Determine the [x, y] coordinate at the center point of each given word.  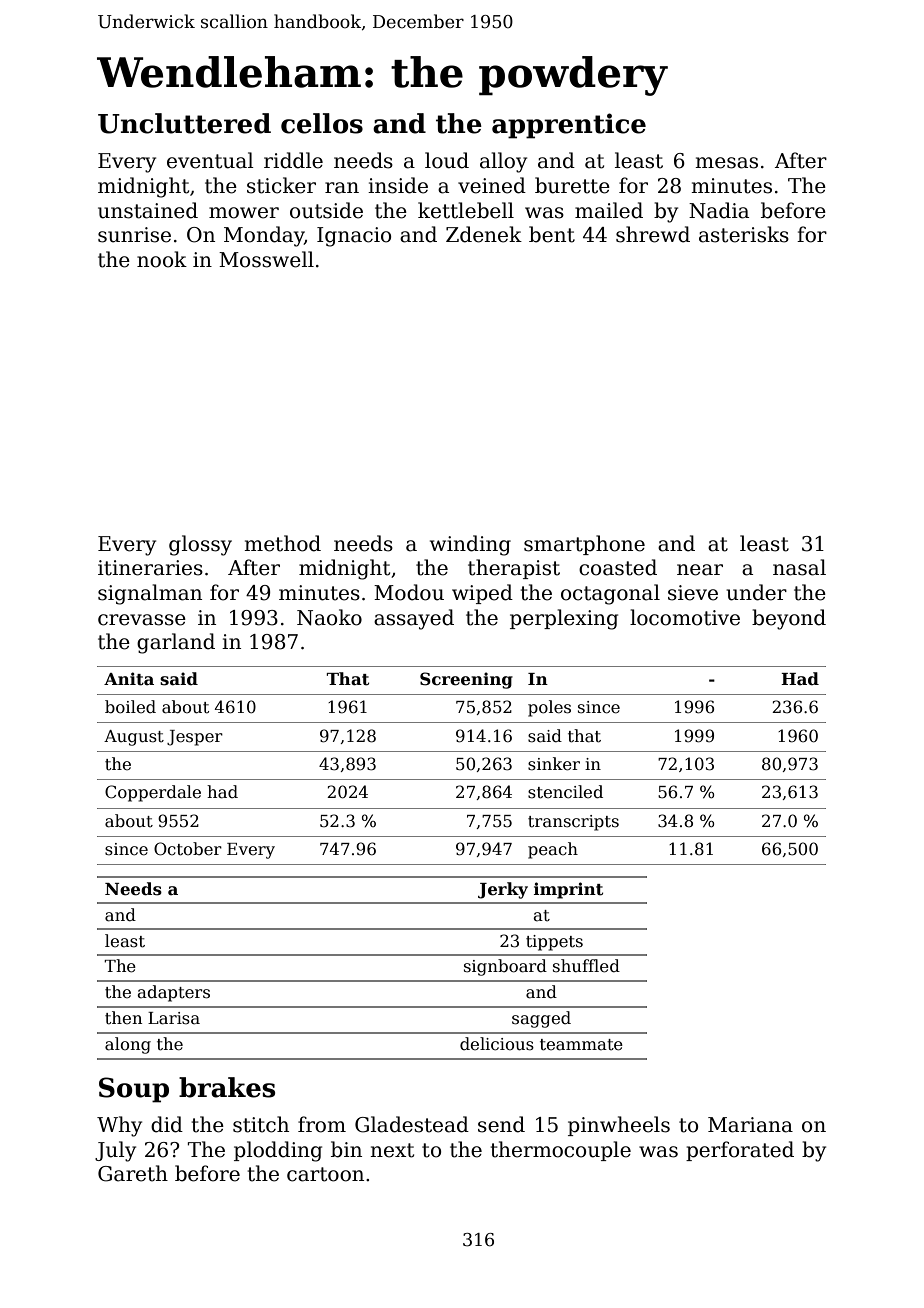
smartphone [584, 545]
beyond [789, 619]
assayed [414, 619]
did [167, 1124]
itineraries [150, 568]
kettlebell [466, 210]
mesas [726, 163]
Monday [264, 236]
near [700, 570]
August [134, 738]
